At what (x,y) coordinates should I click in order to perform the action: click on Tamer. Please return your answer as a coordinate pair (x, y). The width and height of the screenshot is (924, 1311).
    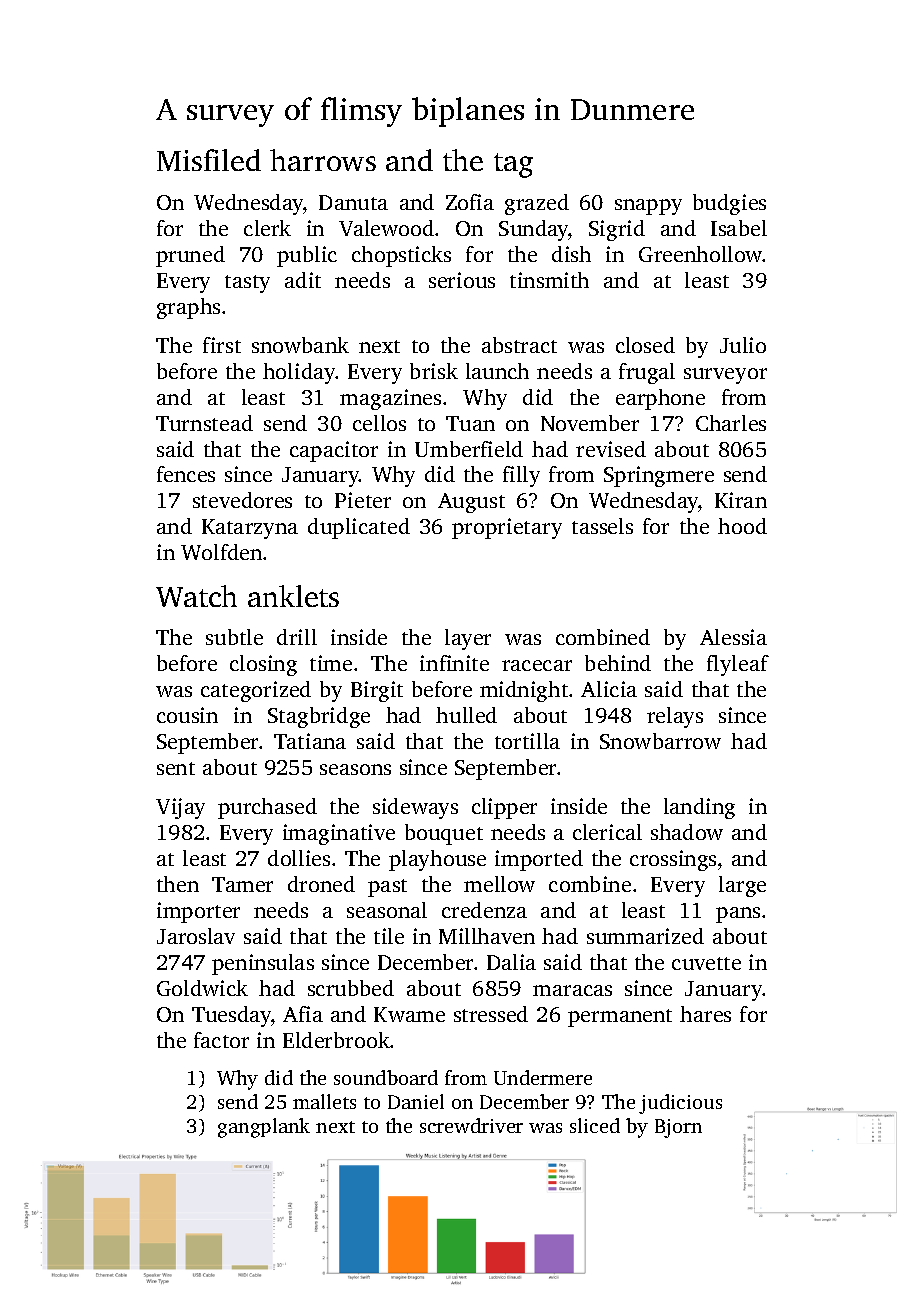
    Looking at the image, I should click on (242, 884).
